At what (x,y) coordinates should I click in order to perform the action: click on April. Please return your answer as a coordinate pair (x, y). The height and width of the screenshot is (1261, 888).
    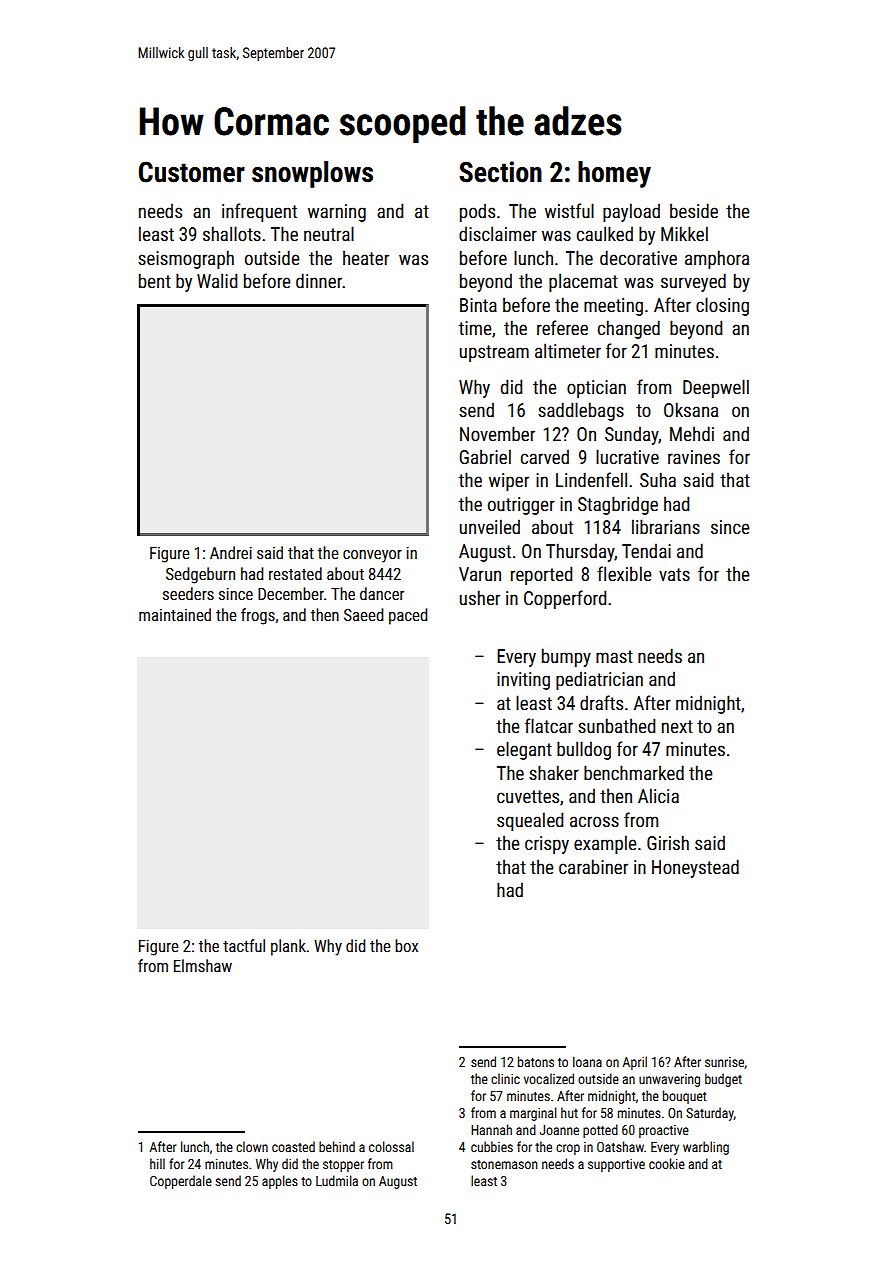
    Looking at the image, I should click on (634, 1063).
